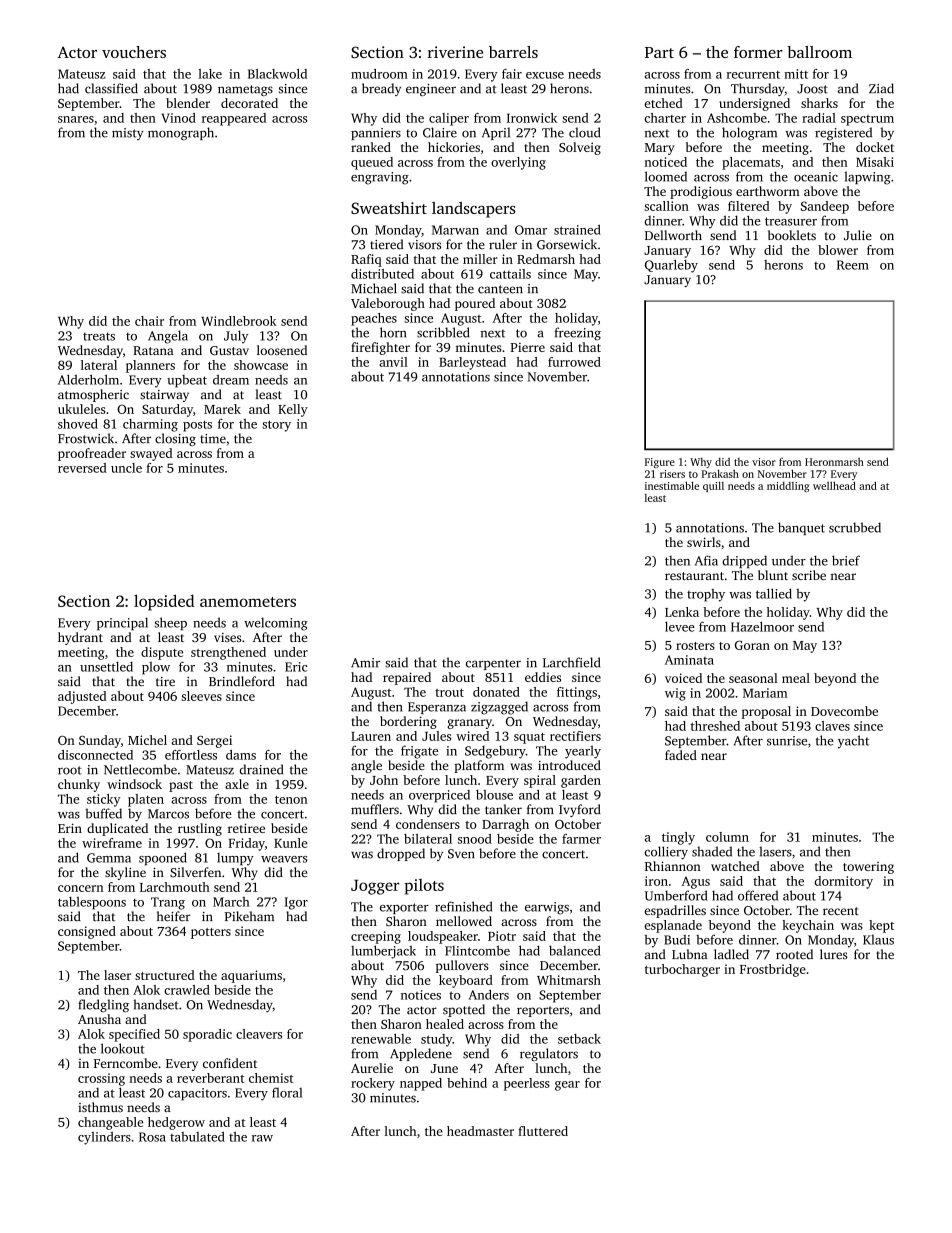  Describe the element at coordinates (436, 1040) in the screenshot. I see `study` at that location.
